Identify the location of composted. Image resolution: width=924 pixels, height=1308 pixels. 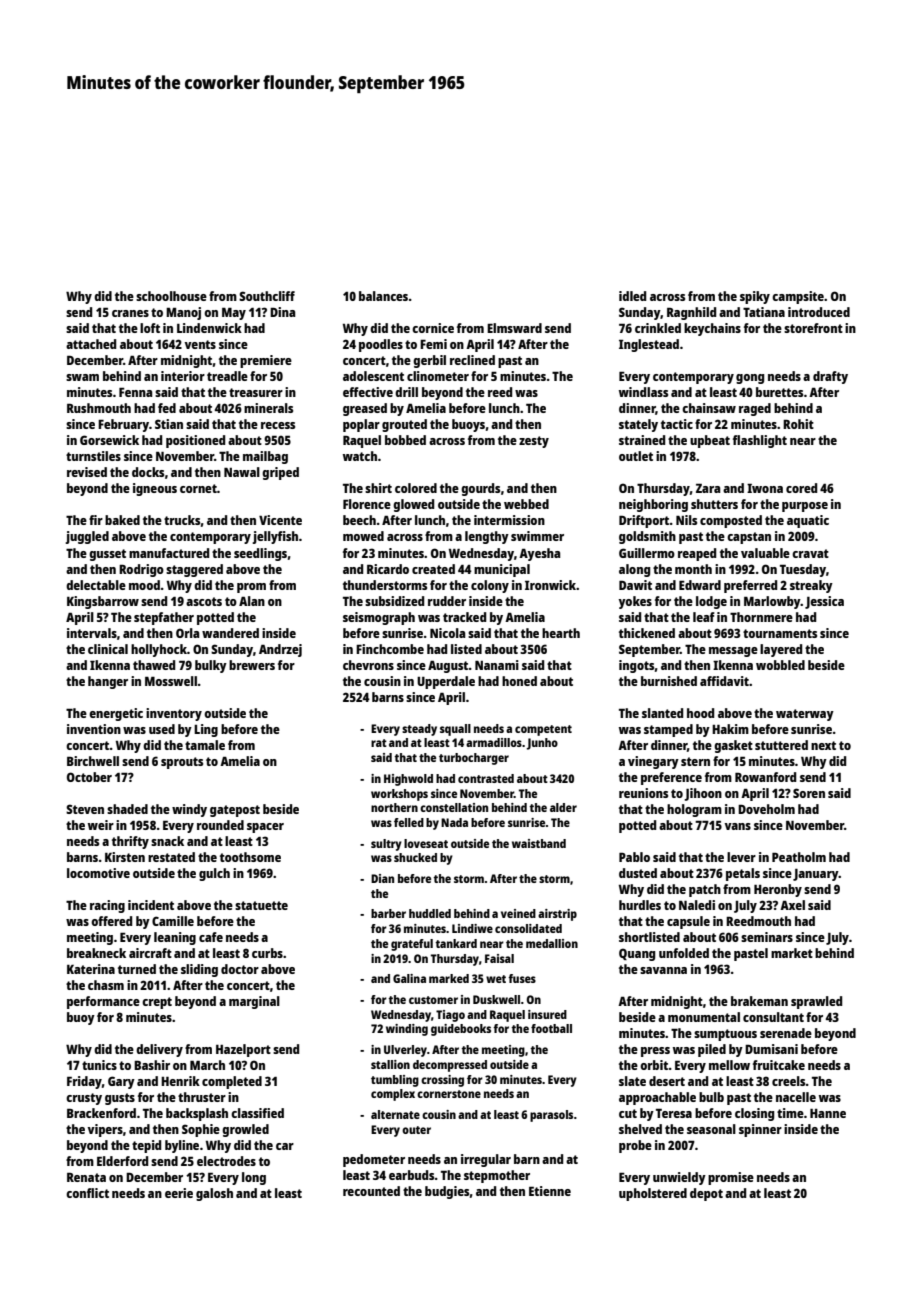
(731, 521).
